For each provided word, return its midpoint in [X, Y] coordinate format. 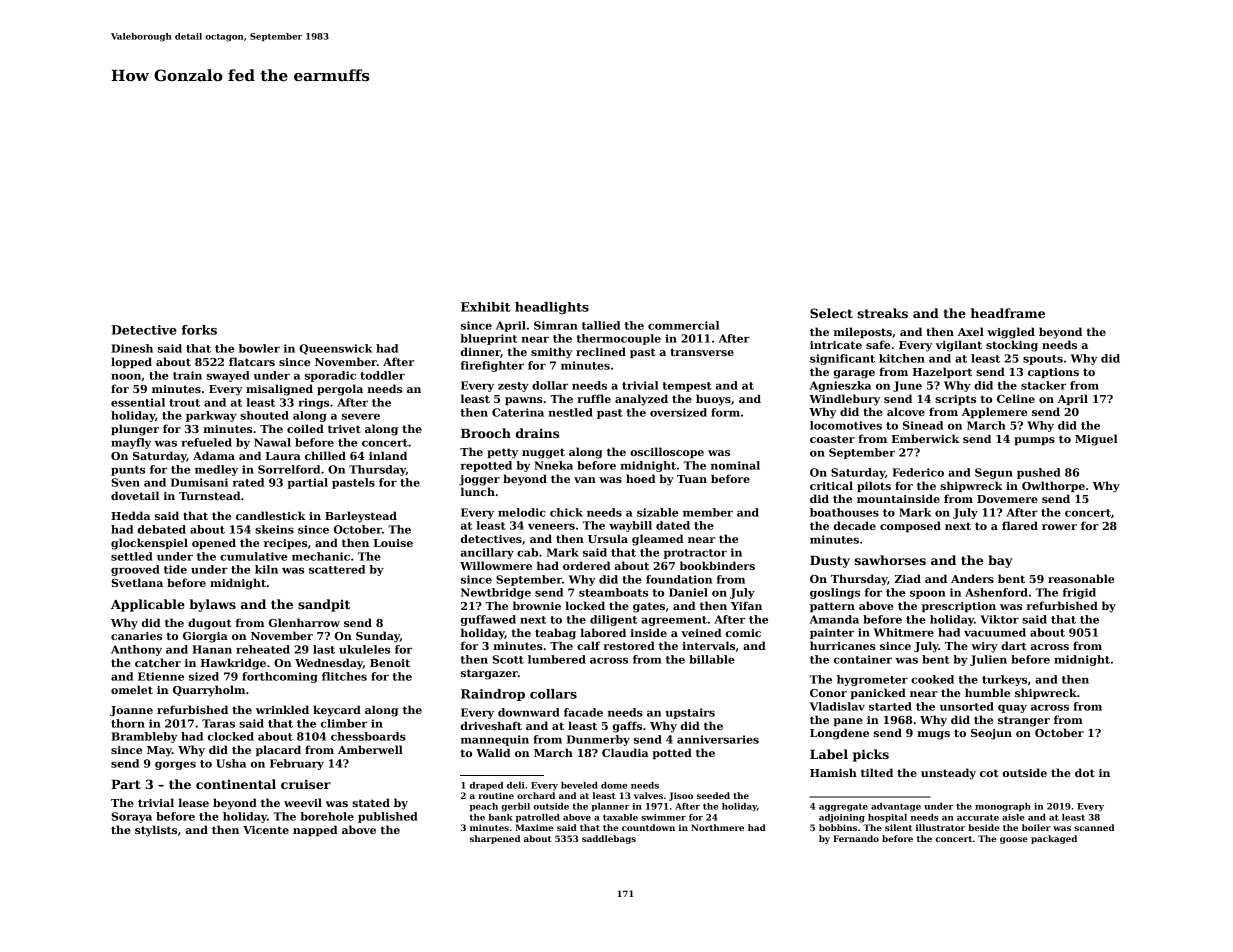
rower [1059, 527]
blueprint [488, 339]
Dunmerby [598, 740]
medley [216, 470]
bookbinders [717, 565]
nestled [570, 412]
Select [831, 313]
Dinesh [132, 348]
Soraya [131, 817]
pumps [1034, 441]
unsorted [967, 706]
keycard [337, 711]
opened [214, 543]
